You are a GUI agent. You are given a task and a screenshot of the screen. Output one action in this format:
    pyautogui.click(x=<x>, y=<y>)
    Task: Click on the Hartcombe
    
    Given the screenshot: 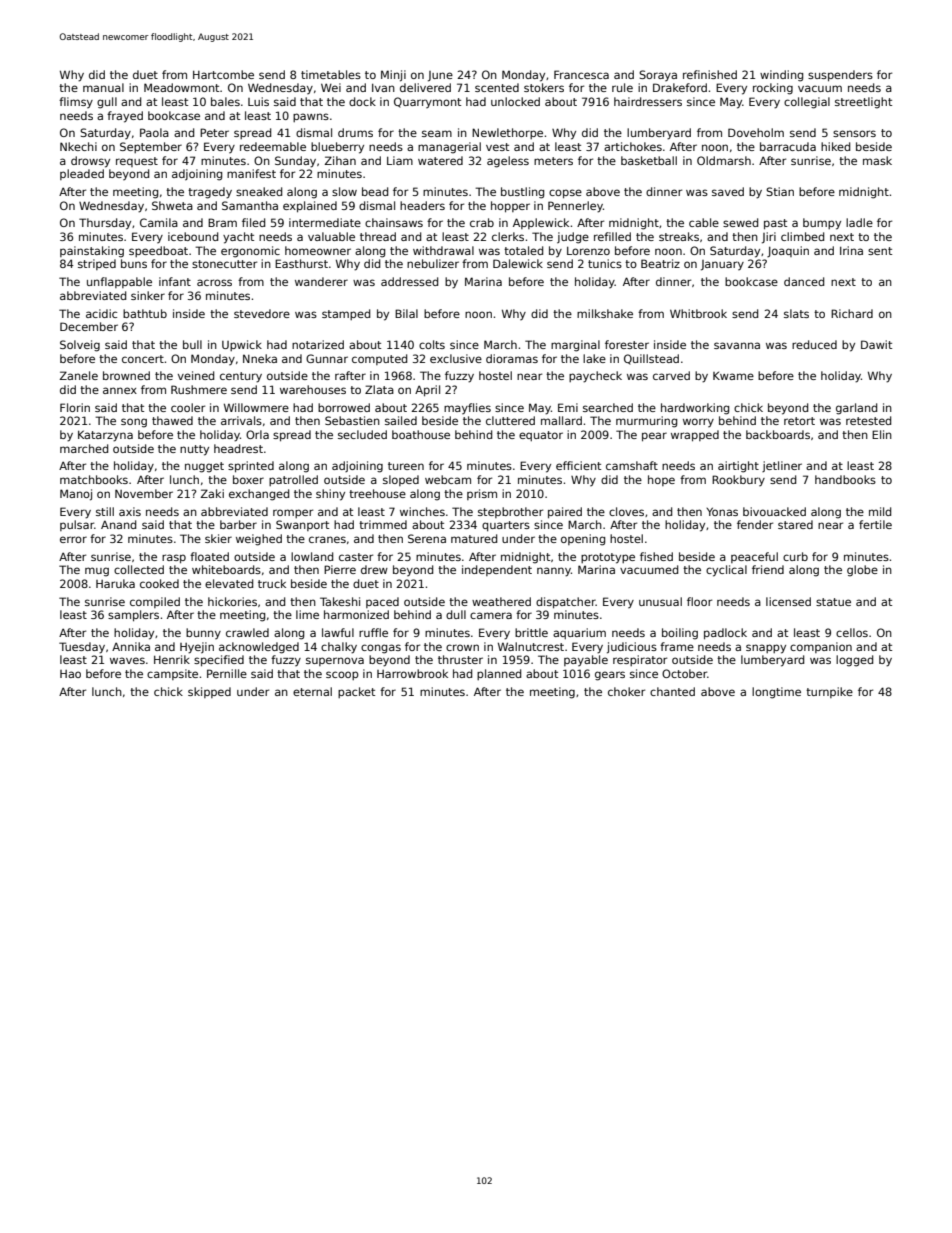 What is the action you would take?
    pyautogui.click(x=223, y=74)
